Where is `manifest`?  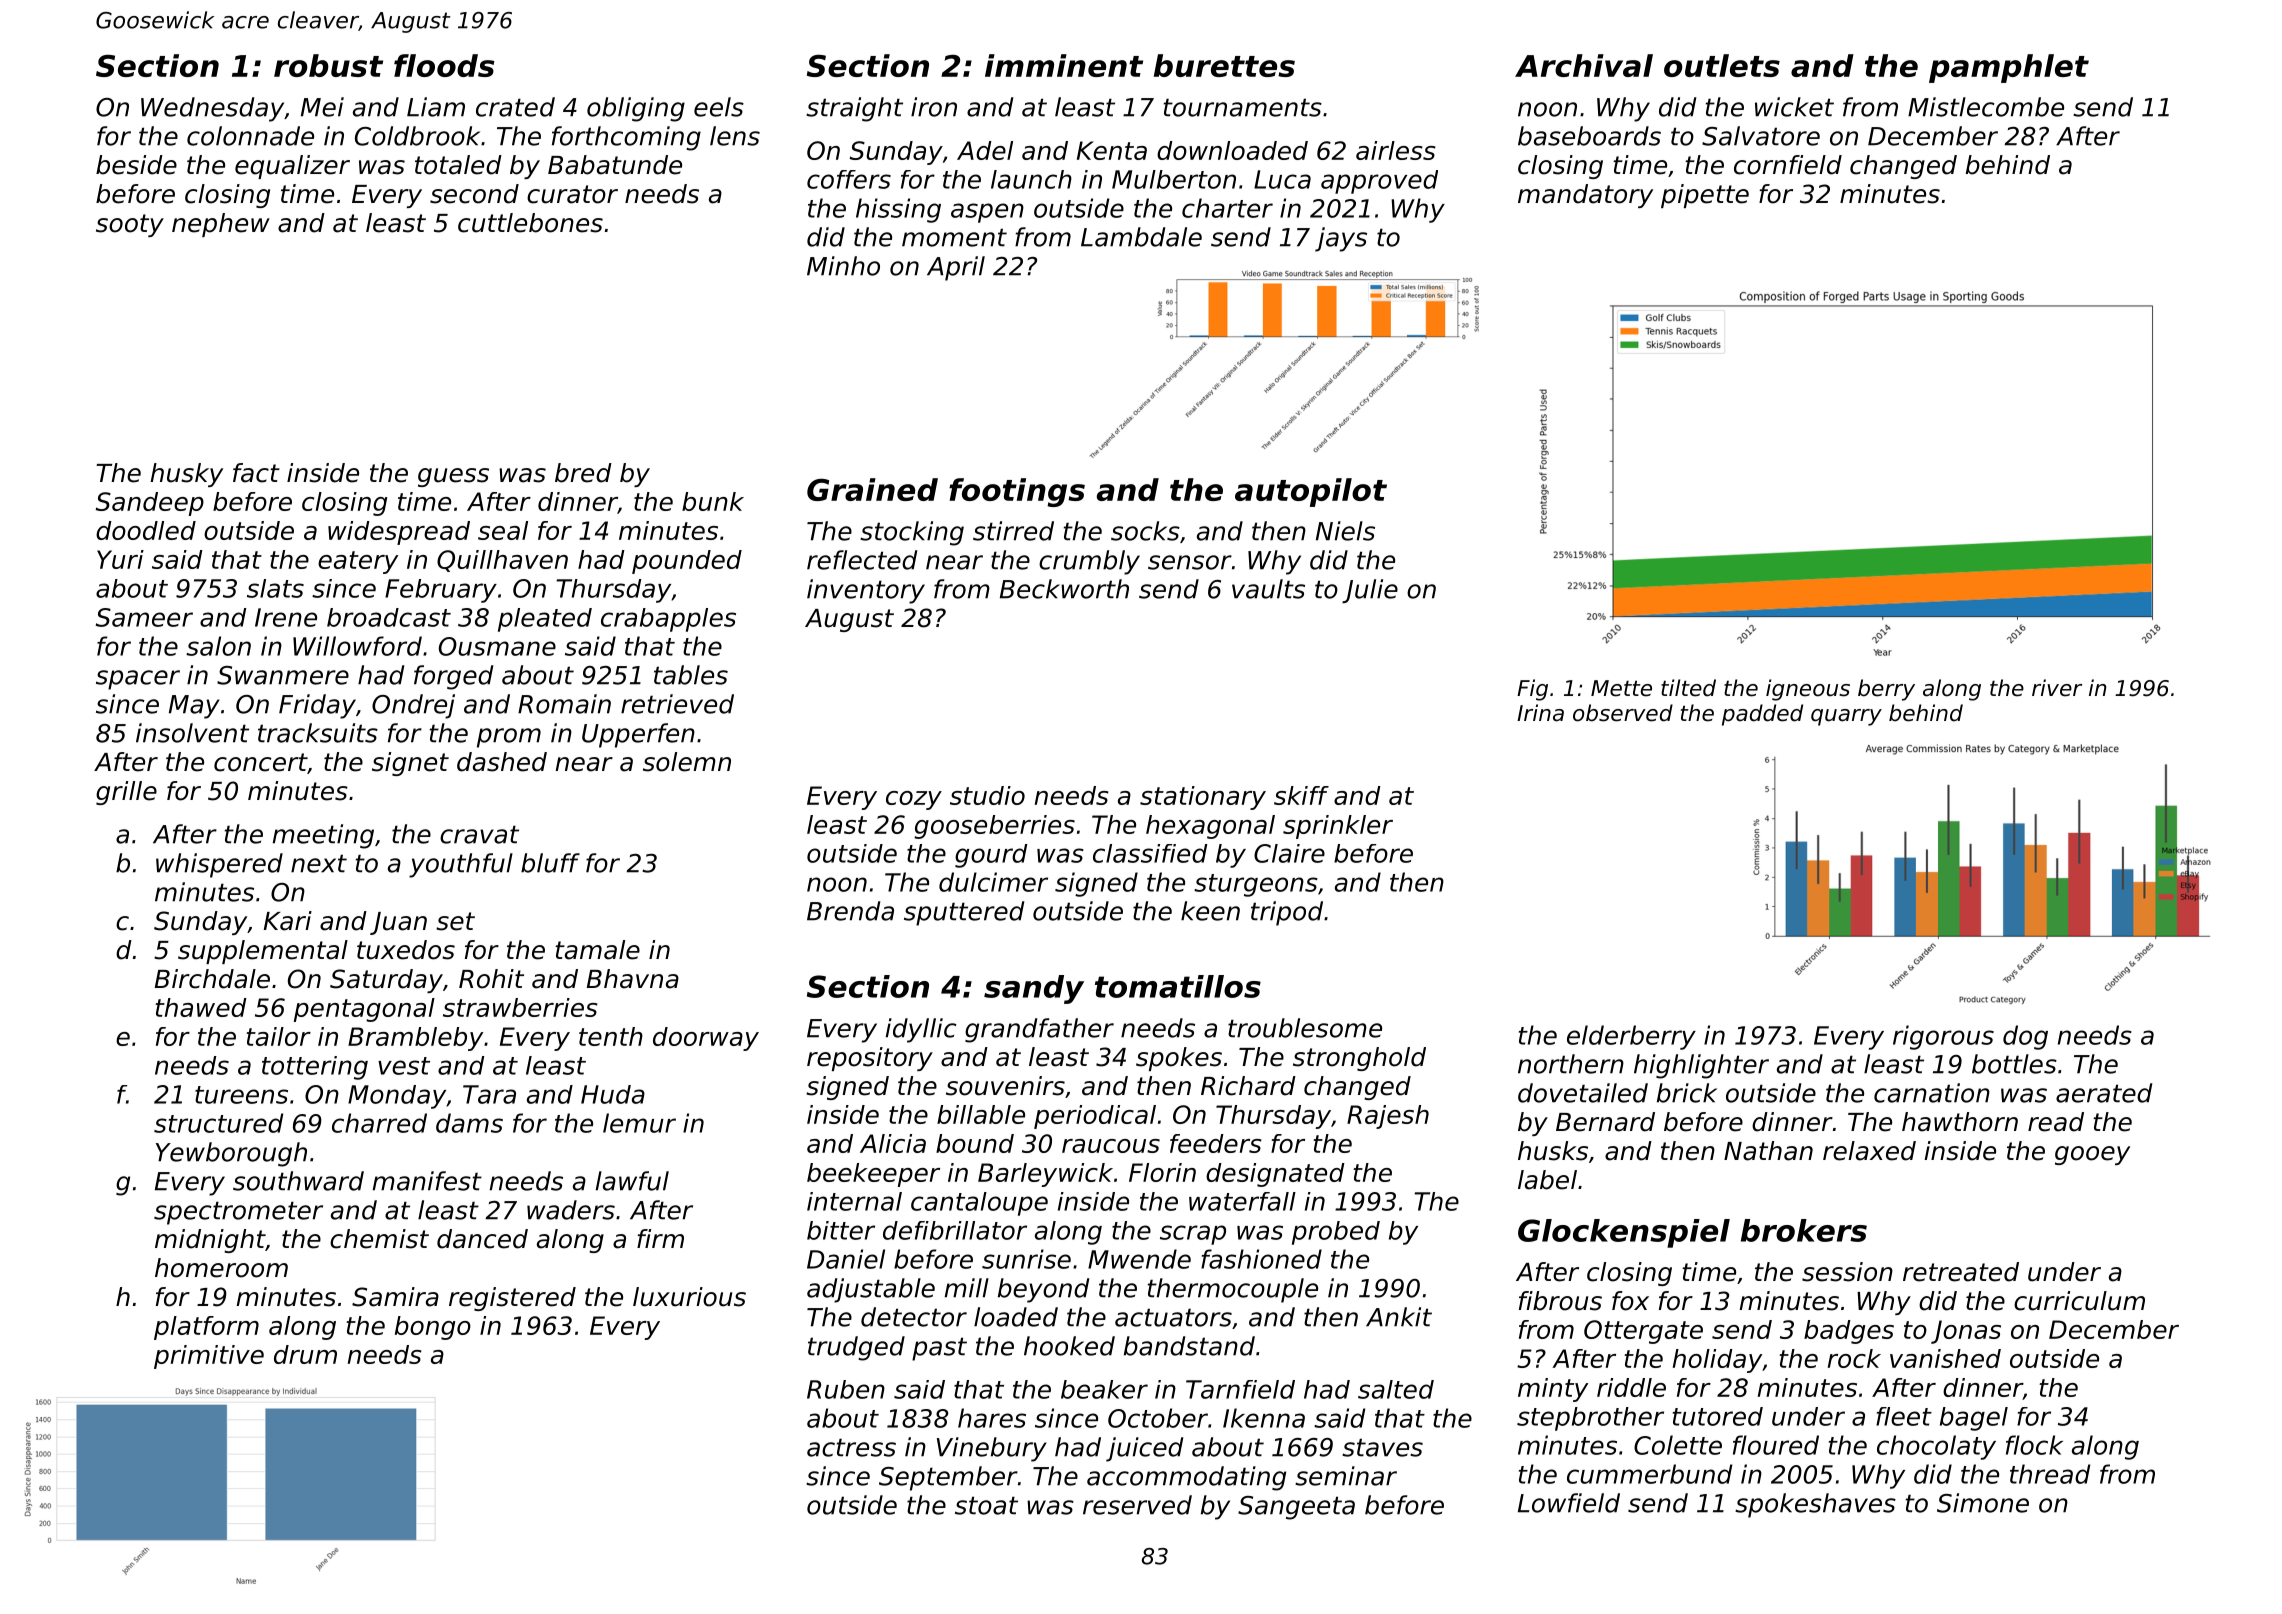
manifest is located at coordinates (427, 1181).
